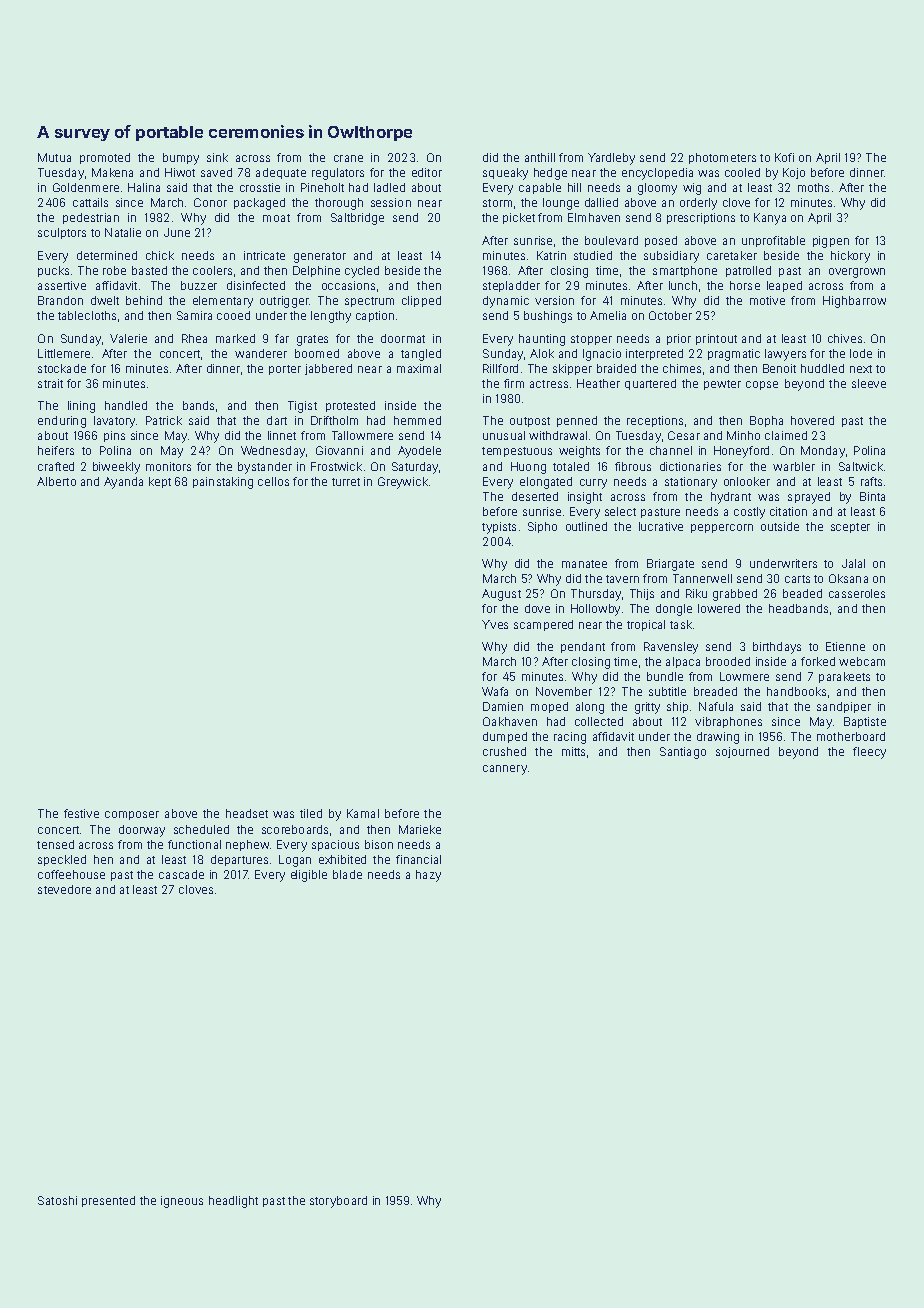  Describe the element at coordinates (233, 1202) in the document. I see `headlight` at that location.
